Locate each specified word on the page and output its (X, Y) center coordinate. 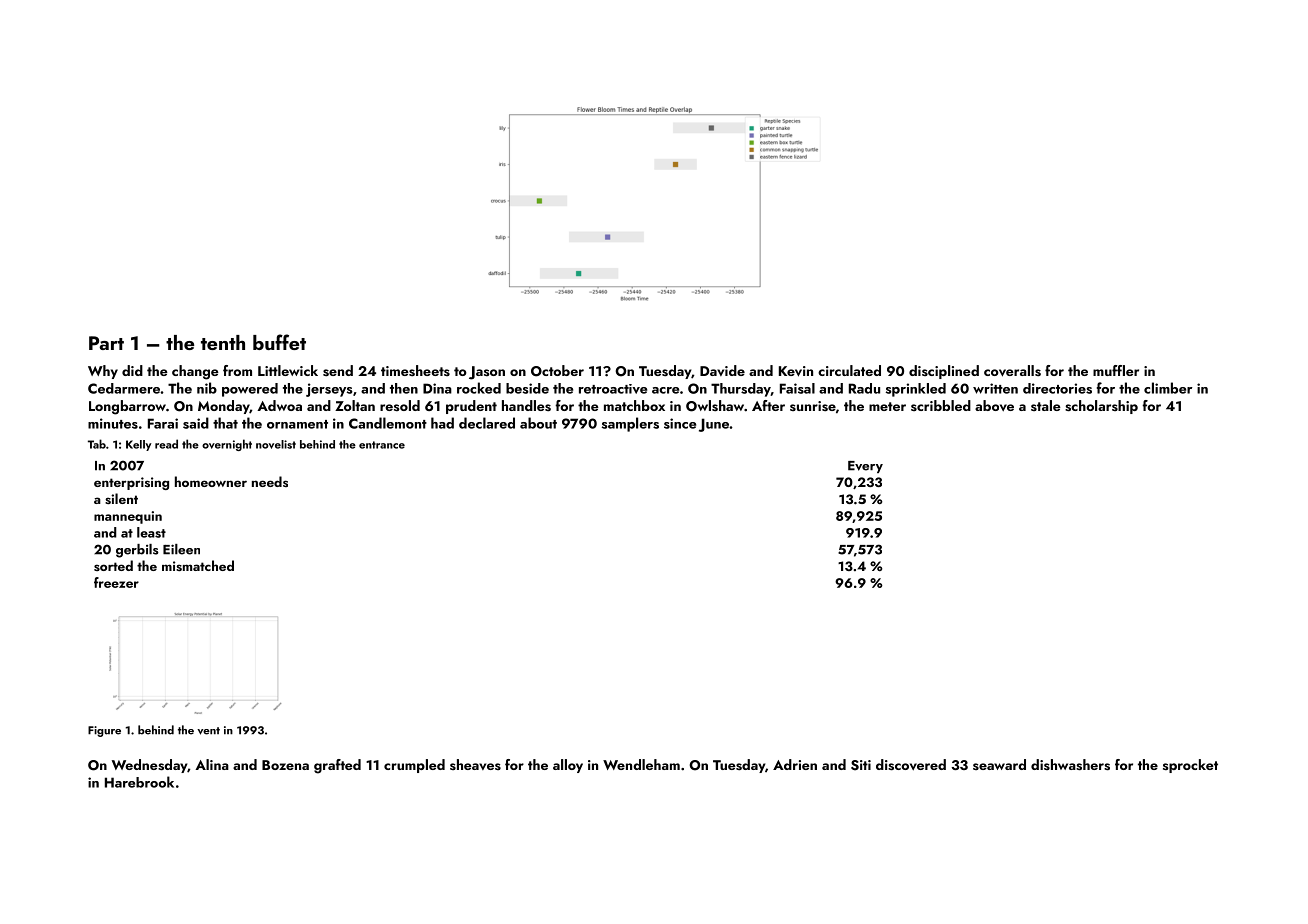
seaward (999, 764)
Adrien (795, 764)
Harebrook (139, 782)
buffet (279, 342)
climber (1168, 388)
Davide (722, 370)
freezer (116, 582)
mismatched (198, 565)
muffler (1116, 370)
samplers (630, 424)
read (166, 444)
